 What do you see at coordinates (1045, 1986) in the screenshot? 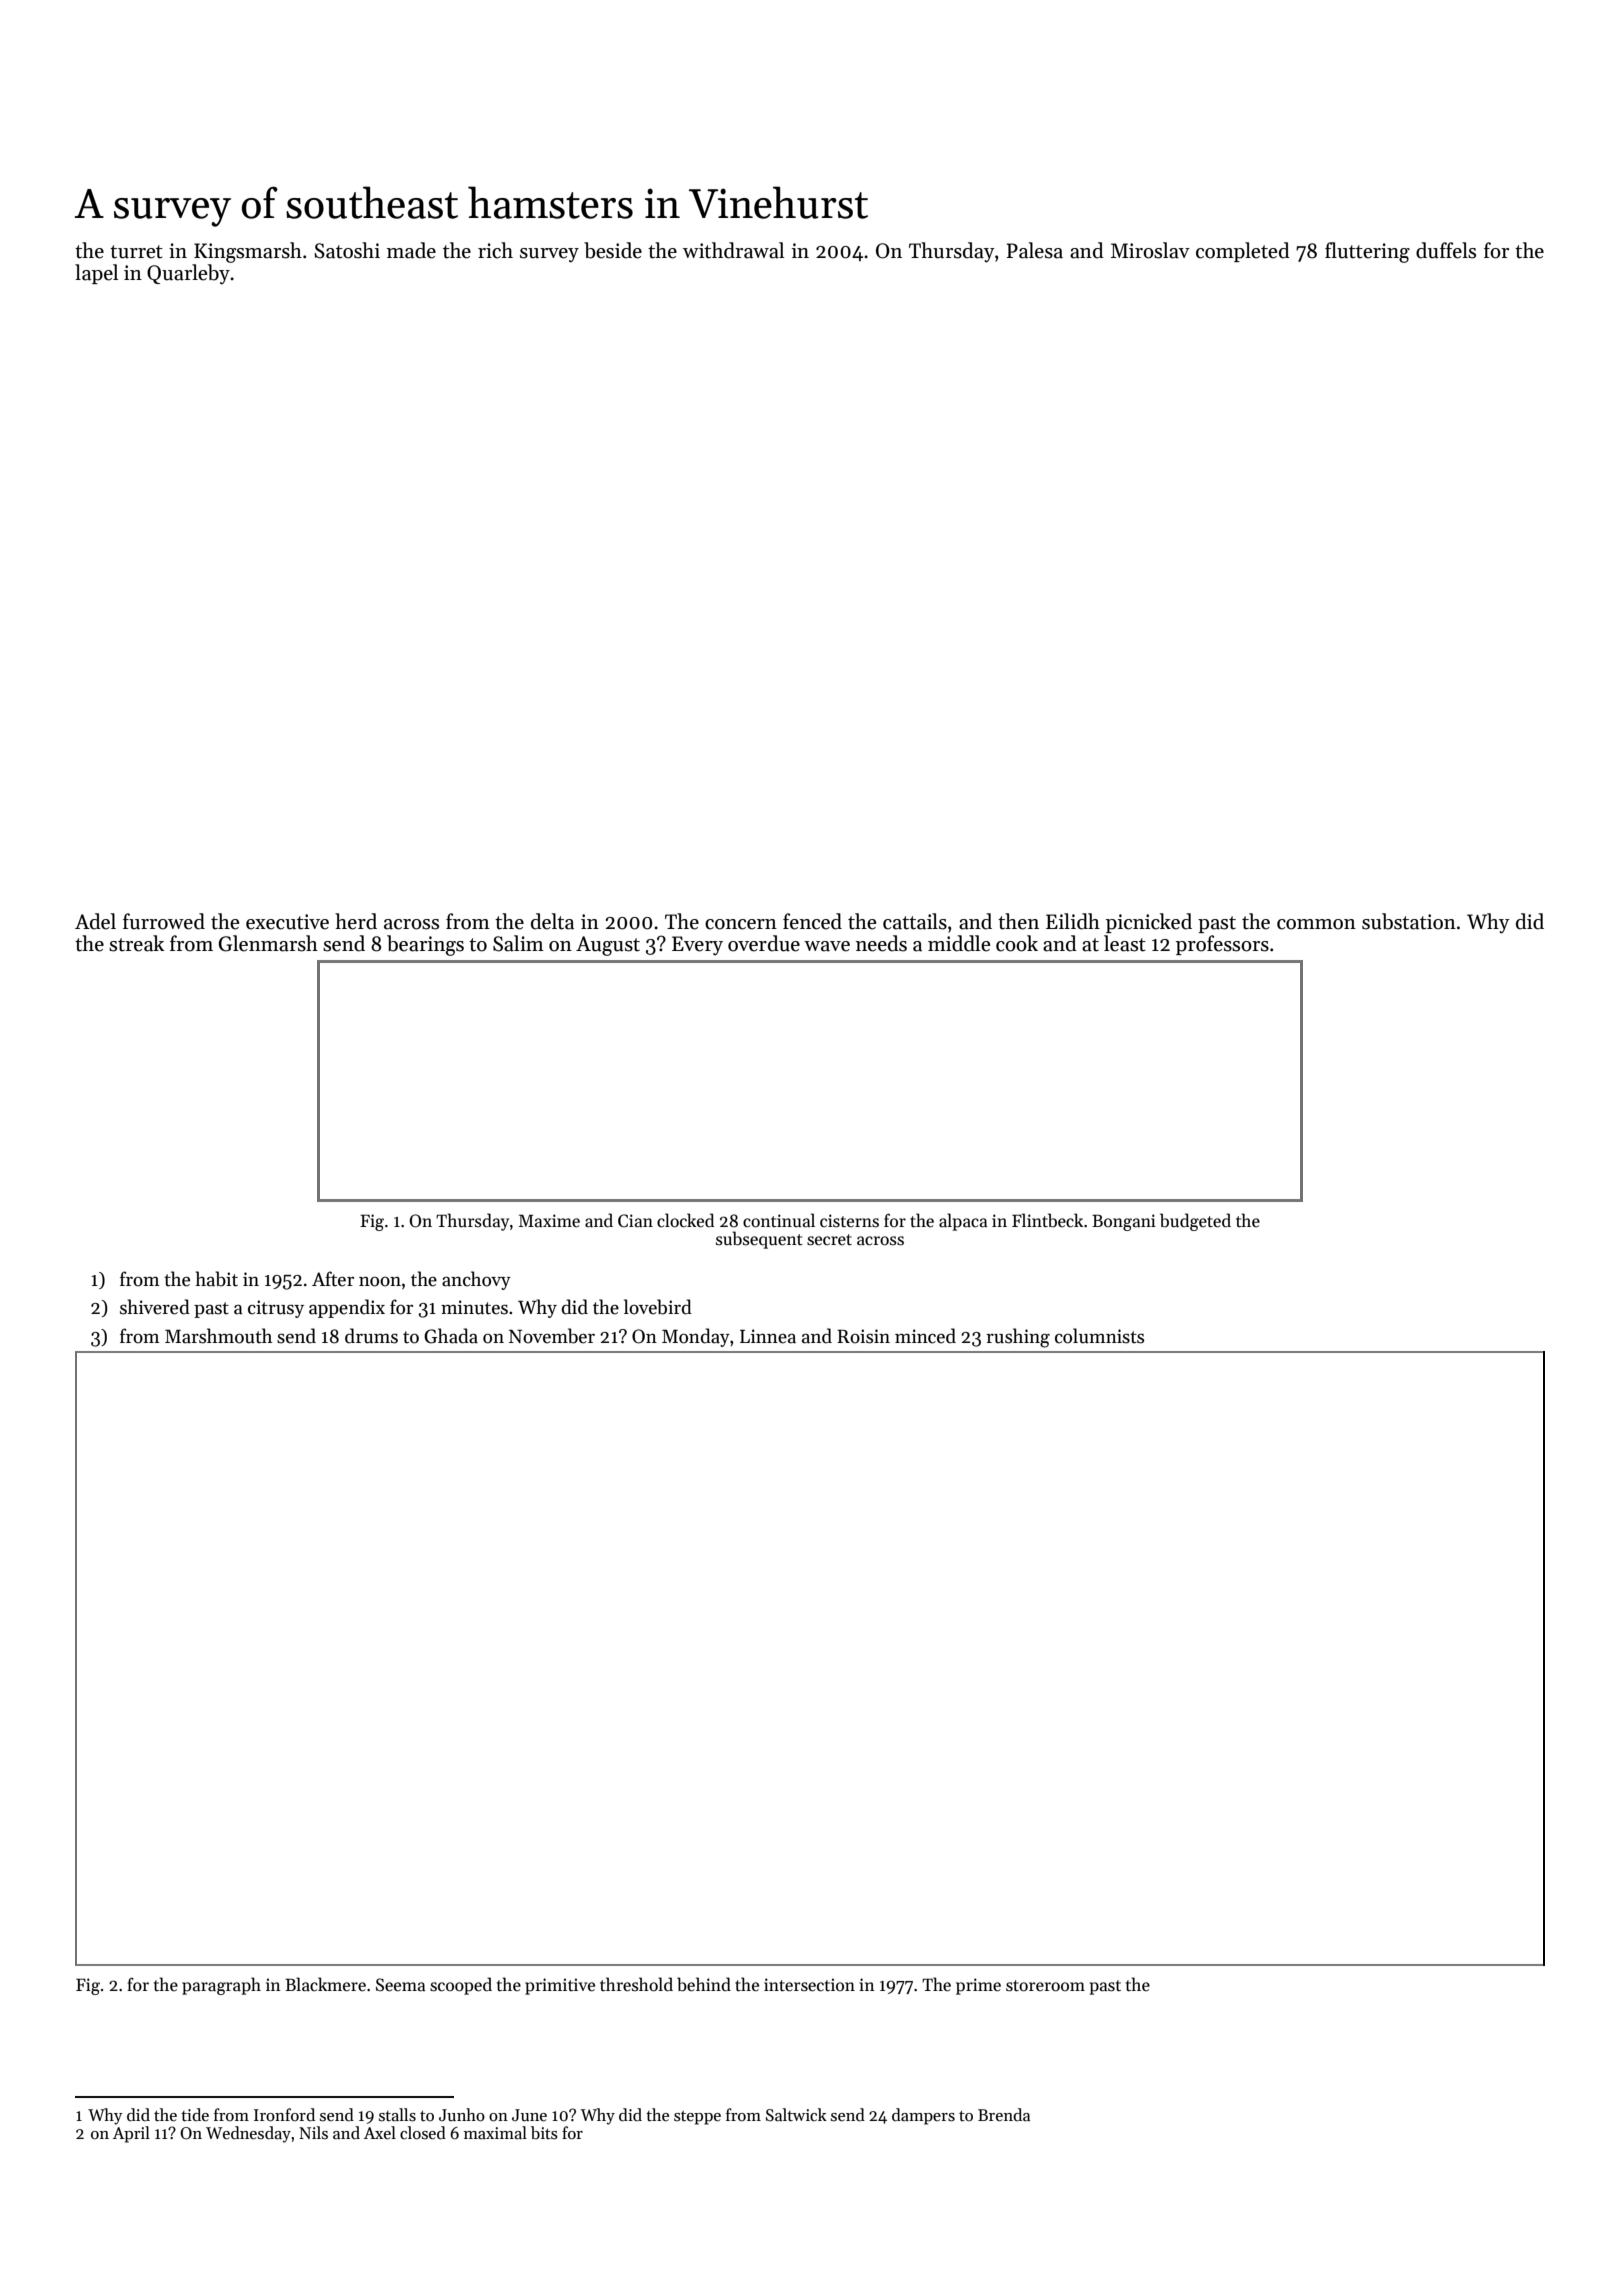
I see `storeroom` at bounding box center [1045, 1986].
